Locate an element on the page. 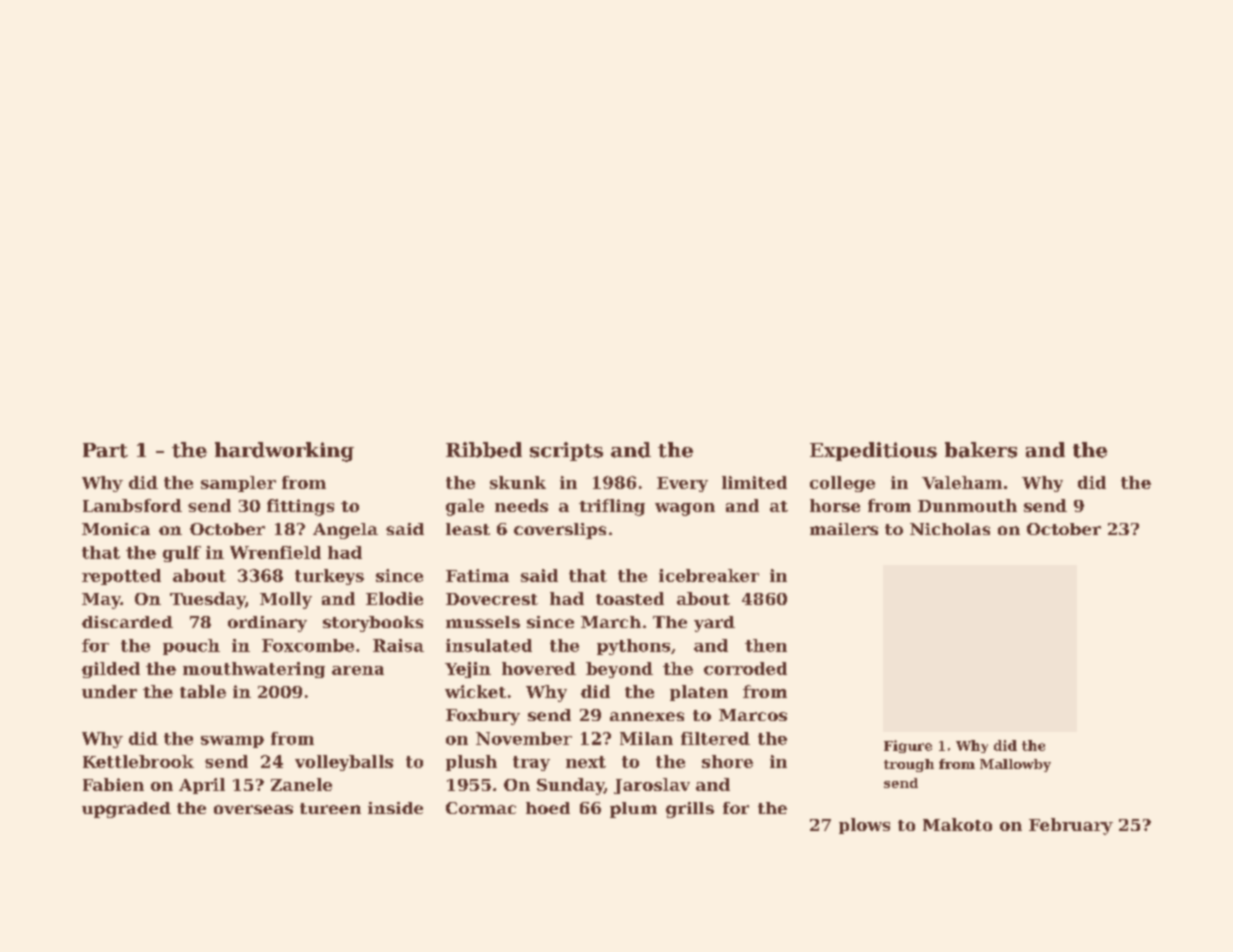 The width and height of the page is (1233, 952). Lambsford is located at coordinates (132, 505).
